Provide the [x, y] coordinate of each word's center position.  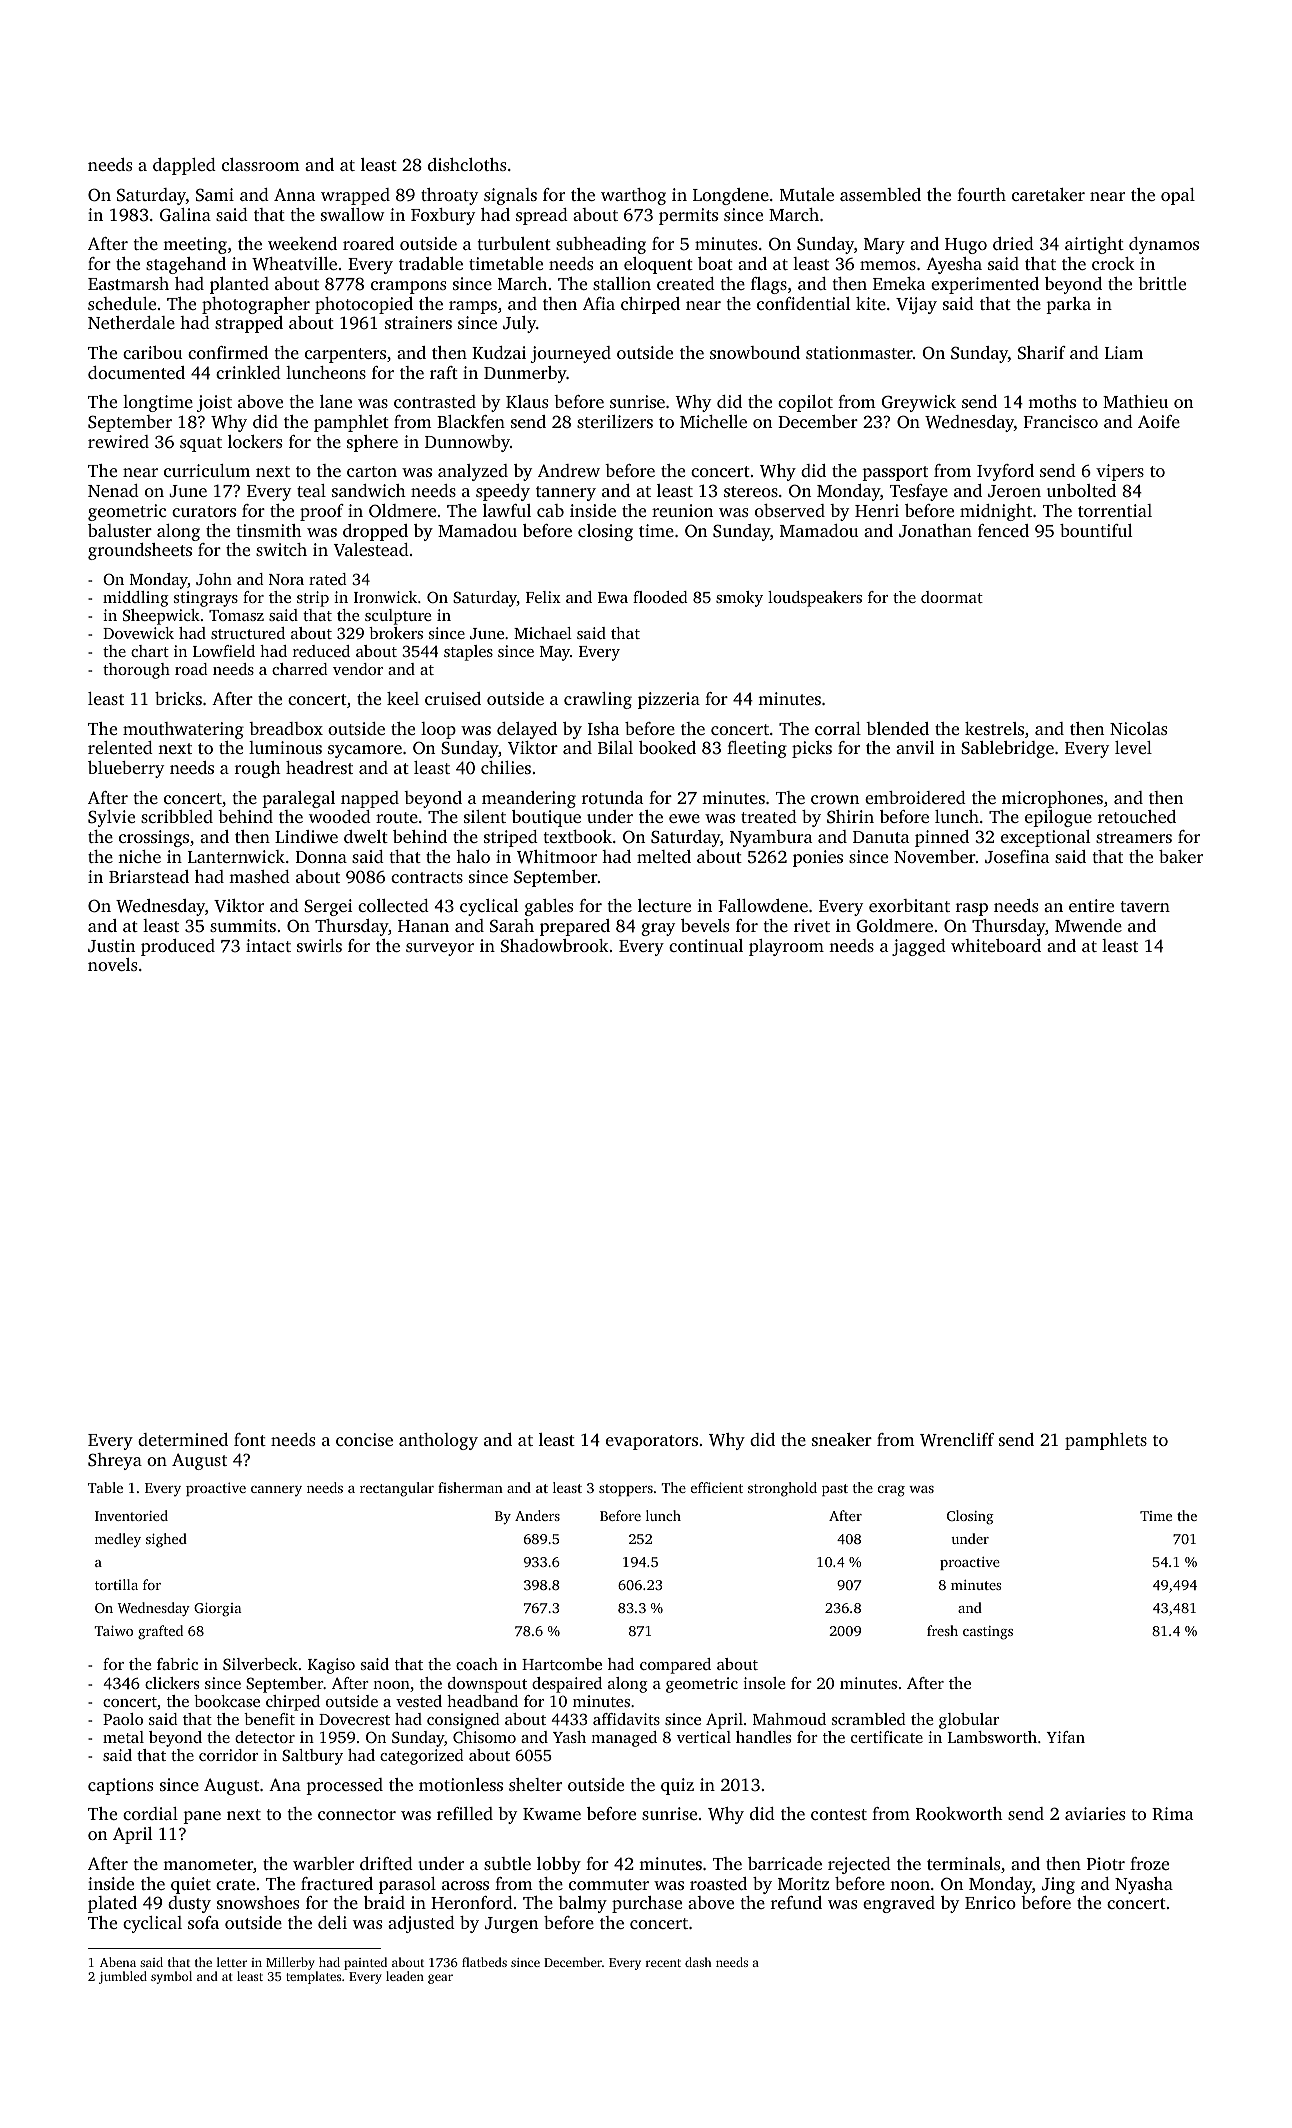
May [555, 653]
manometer [208, 1864]
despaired [567, 1685]
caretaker [1048, 194]
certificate [887, 1737]
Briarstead [149, 876]
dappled [184, 166]
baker [1181, 856]
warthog [633, 196]
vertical [704, 1737]
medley [118, 1540]
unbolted [1081, 490]
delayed [527, 730]
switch [281, 549]
